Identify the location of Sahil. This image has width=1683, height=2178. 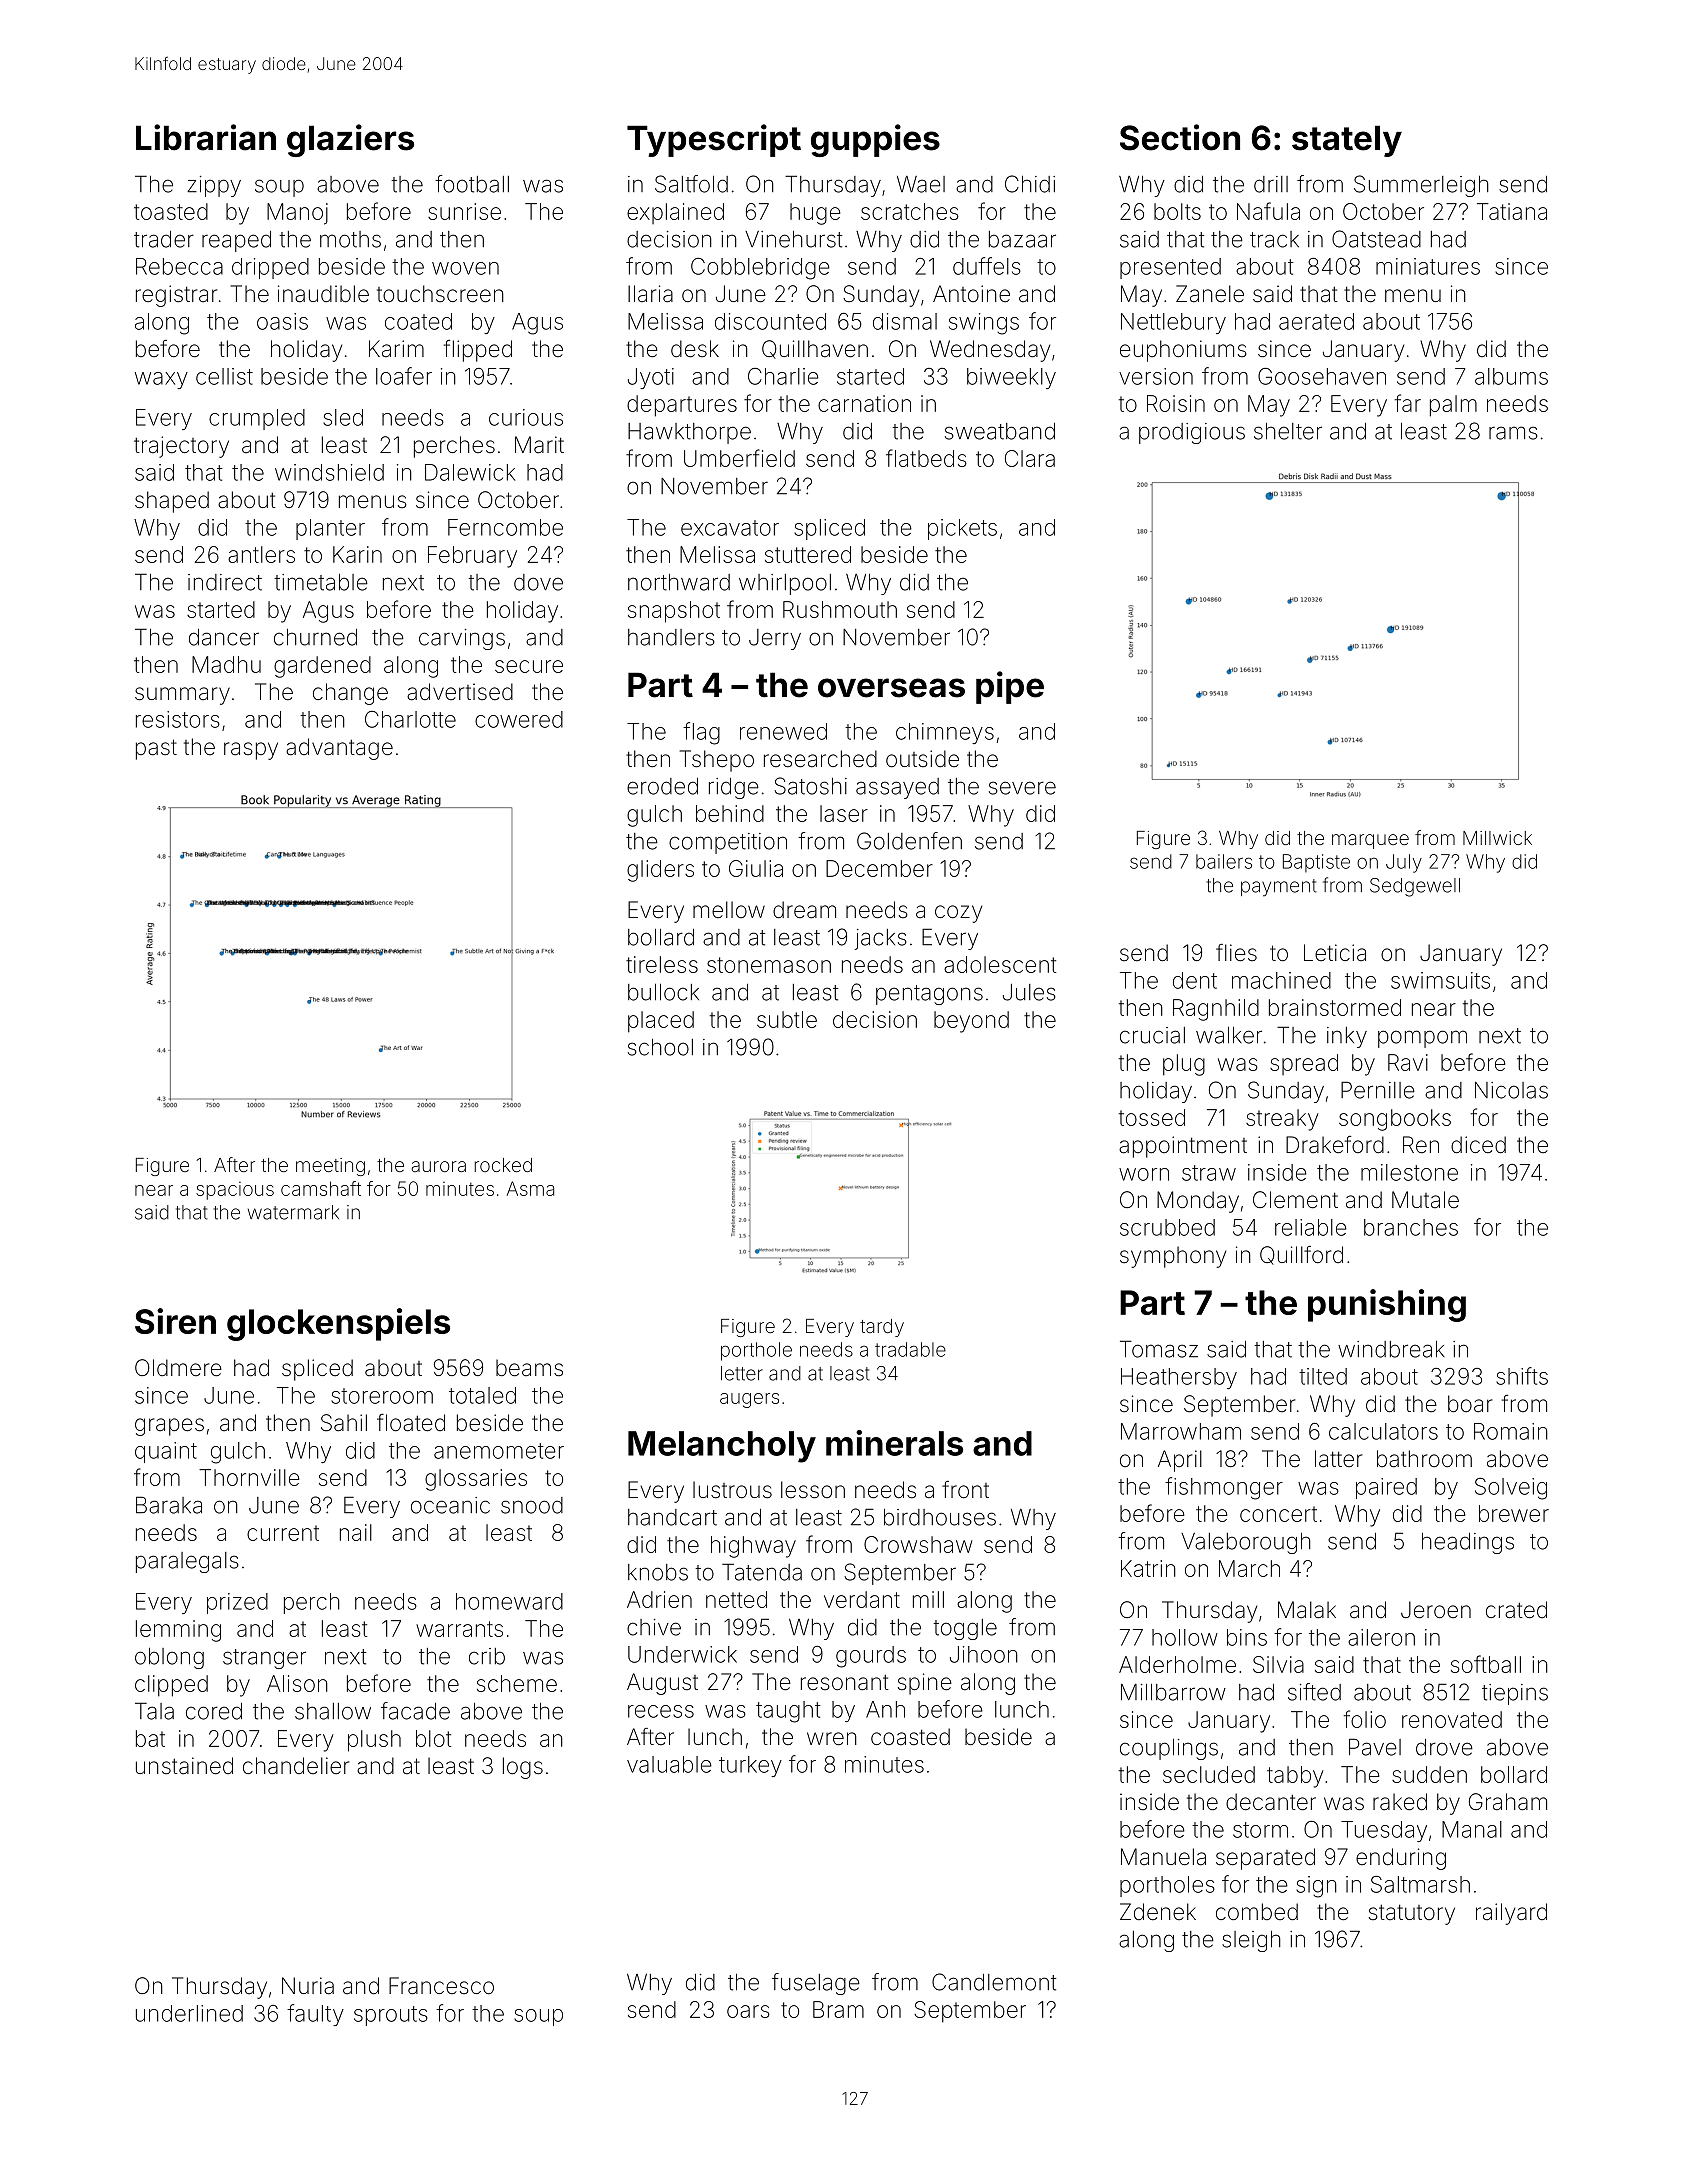
(344, 1423).
